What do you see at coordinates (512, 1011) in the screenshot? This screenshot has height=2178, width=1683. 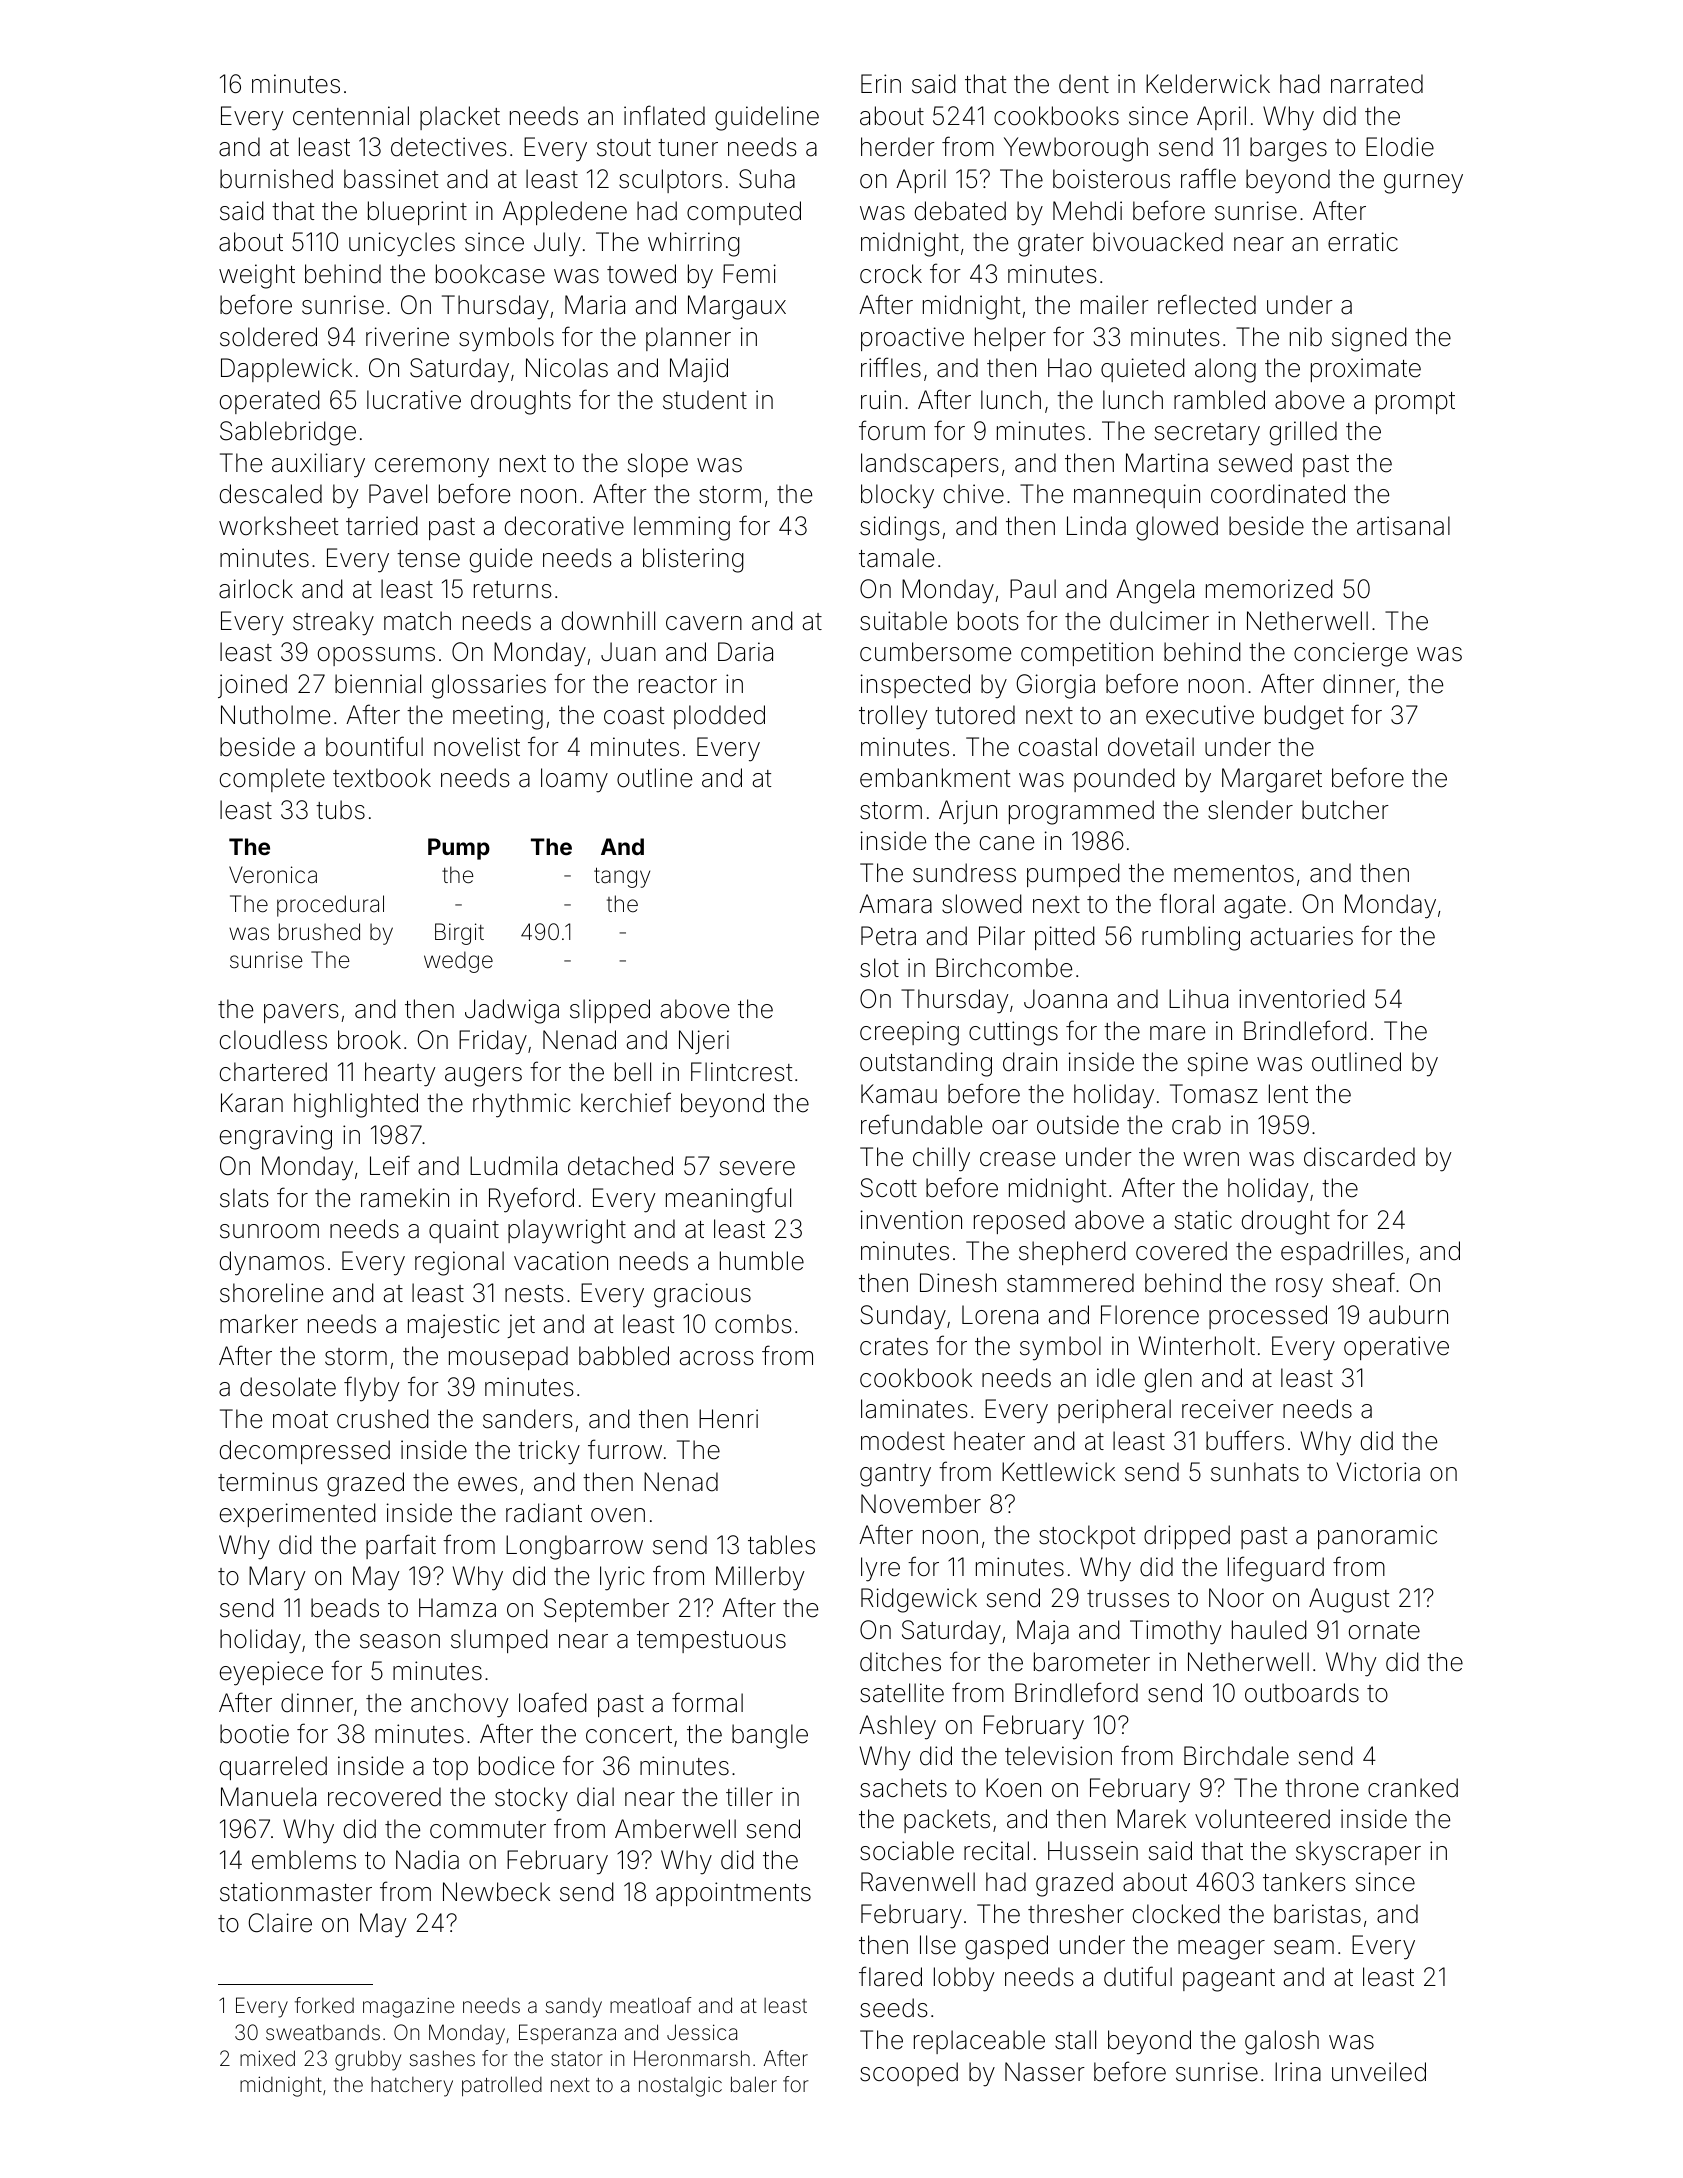 I see `Jadwiga` at bounding box center [512, 1011].
